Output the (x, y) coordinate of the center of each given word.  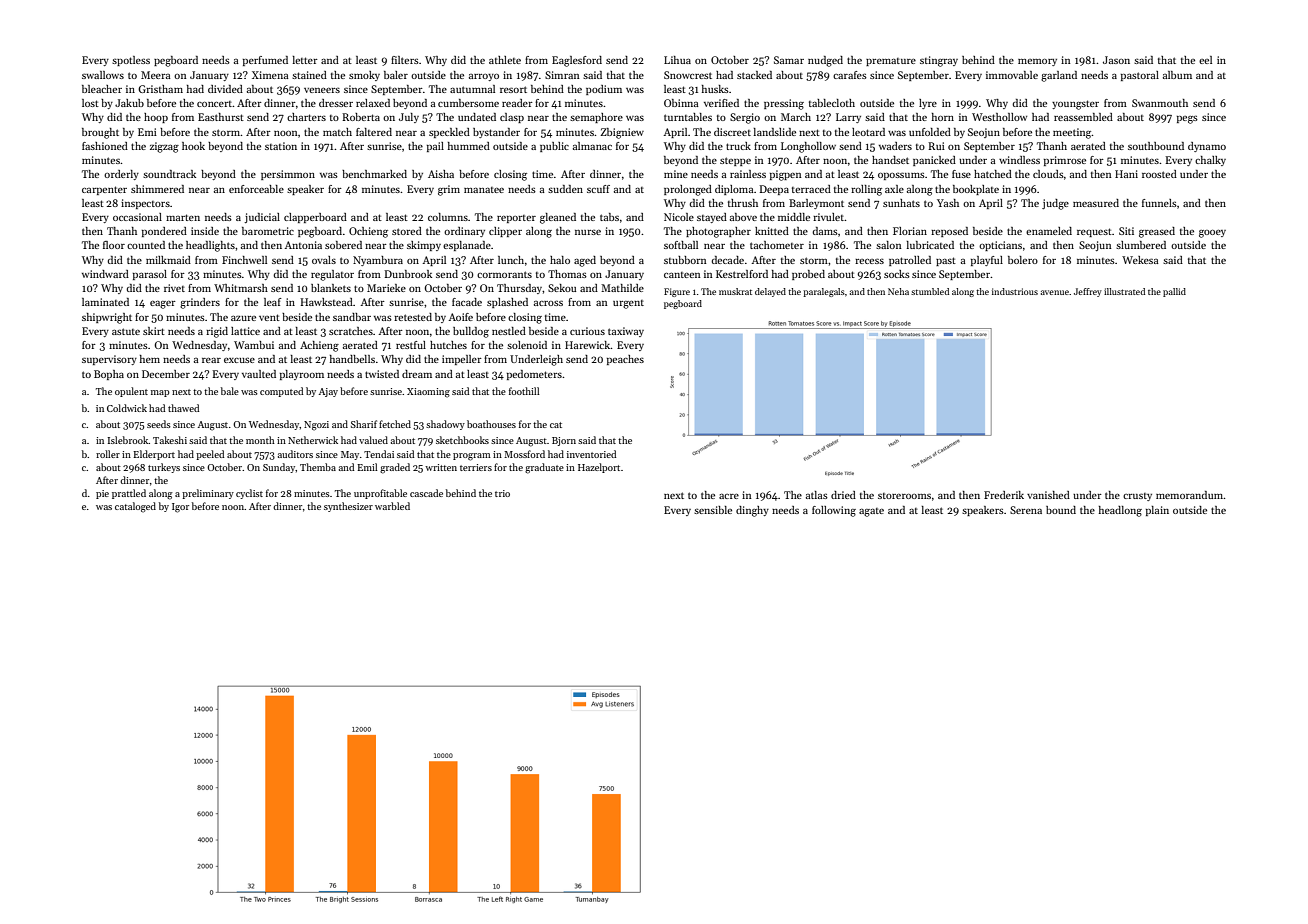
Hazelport (599, 468)
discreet (732, 132)
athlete (505, 60)
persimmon (288, 175)
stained (309, 75)
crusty (1137, 497)
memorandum (1190, 495)
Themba (318, 467)
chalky (1210, 161)
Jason (1116, 60)
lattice (245, 331)
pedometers (534, 375)
